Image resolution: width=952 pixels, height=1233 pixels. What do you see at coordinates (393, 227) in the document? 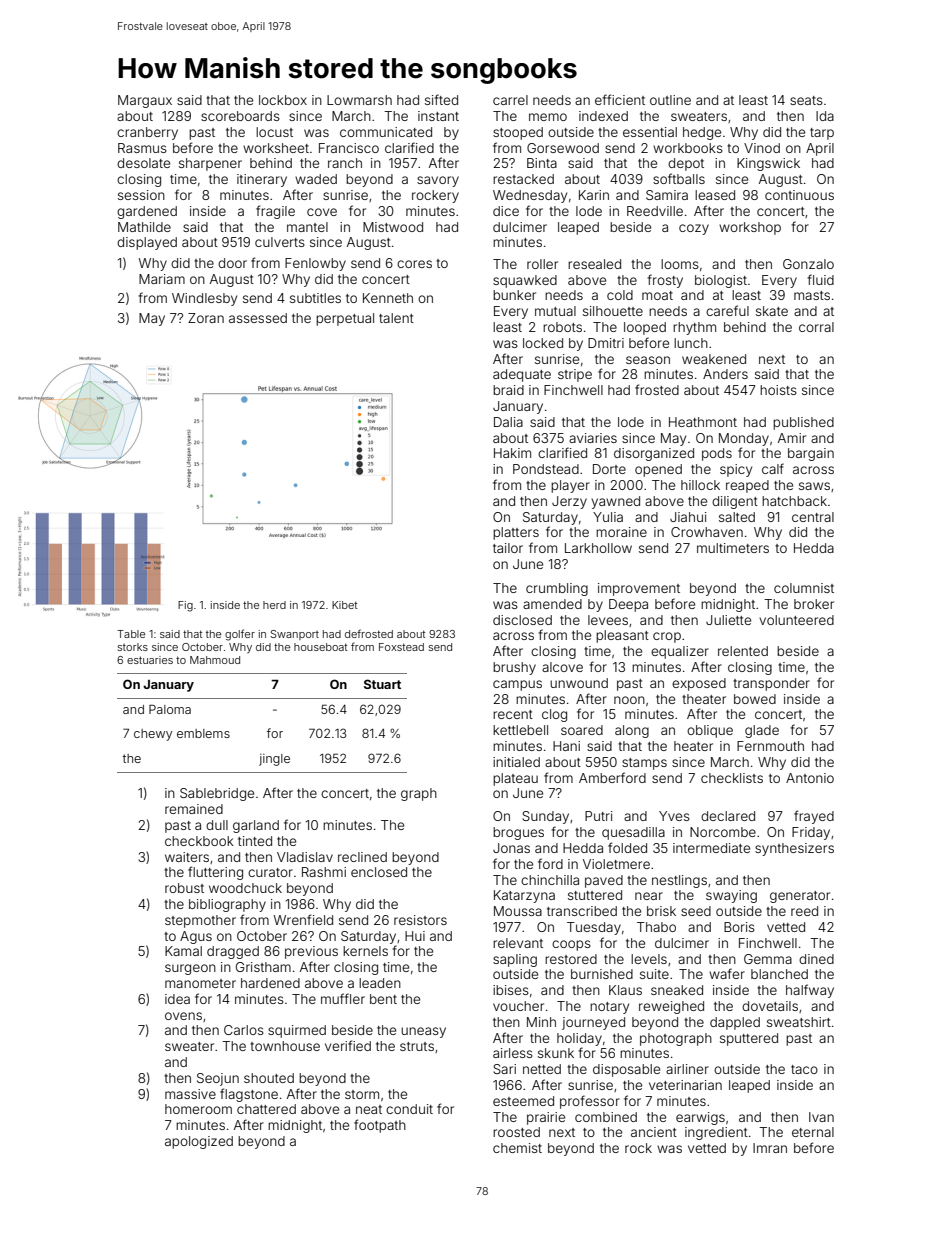
I see `Mistwood` at bounding box center [393, 227].
